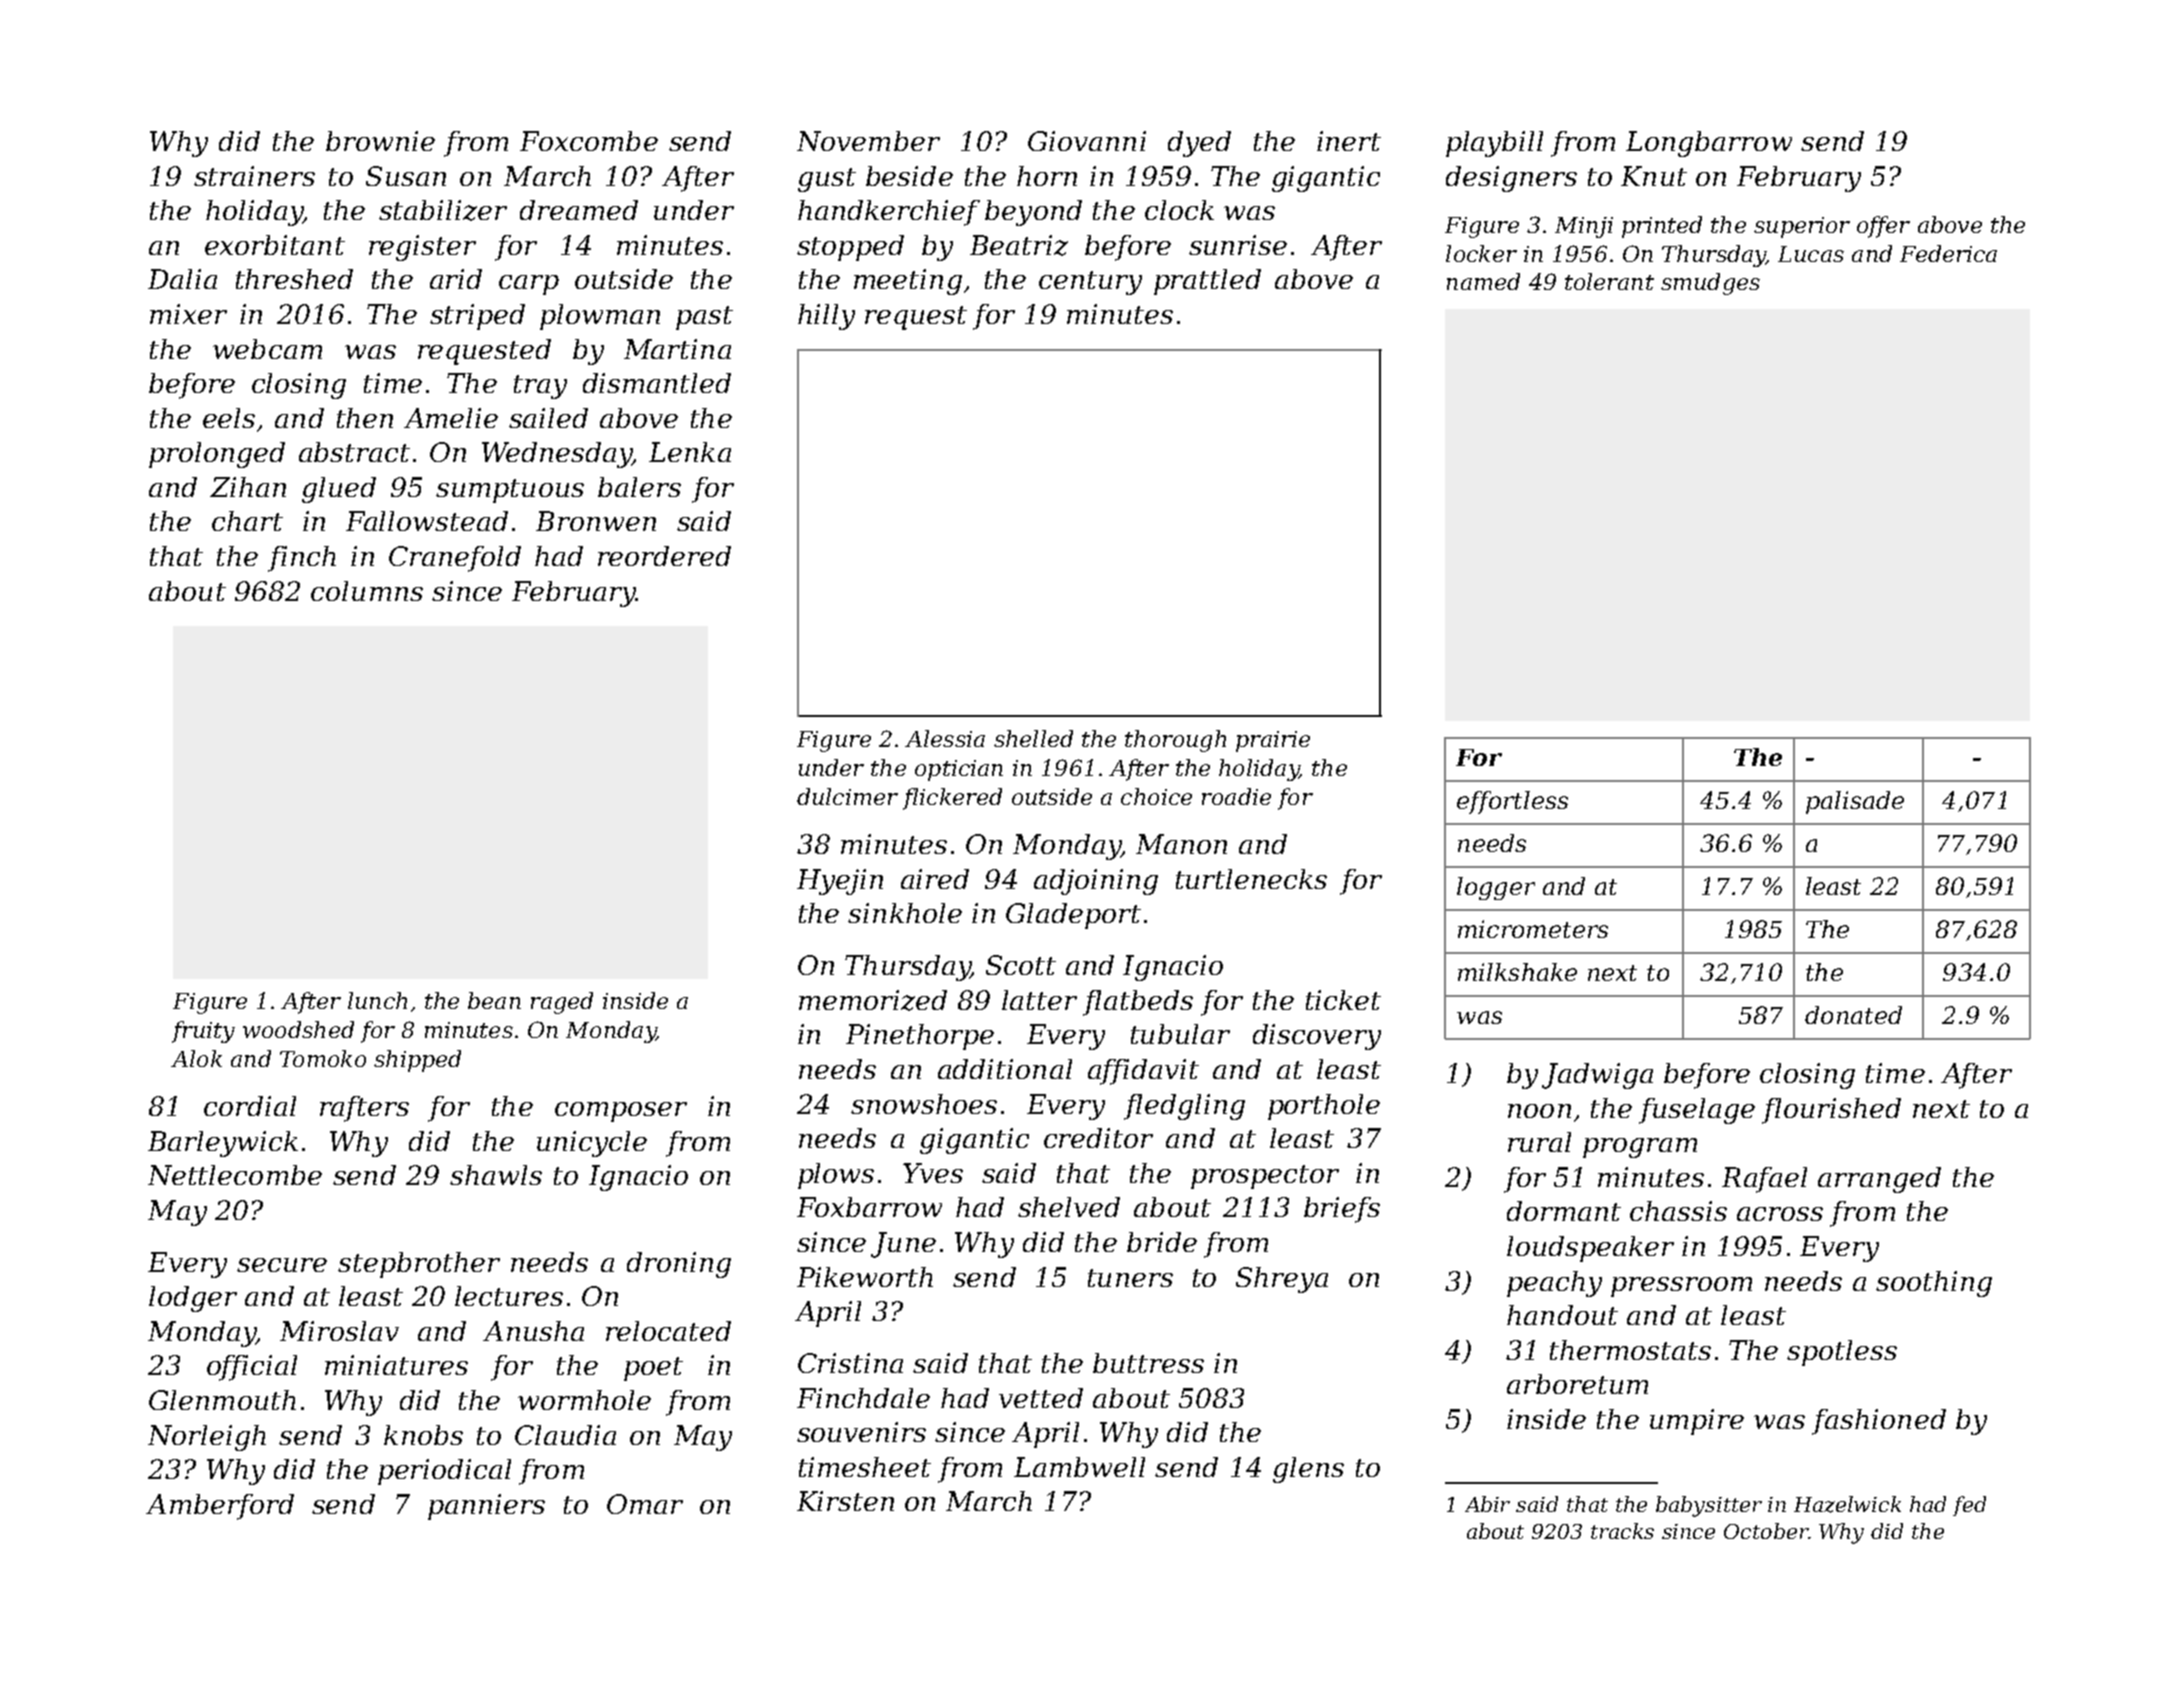 The width and height of the screenshot is (2178, 1683). Describe the element at coordinates (596, 521) in the screenshot. I see `Bronwen` at that location.
